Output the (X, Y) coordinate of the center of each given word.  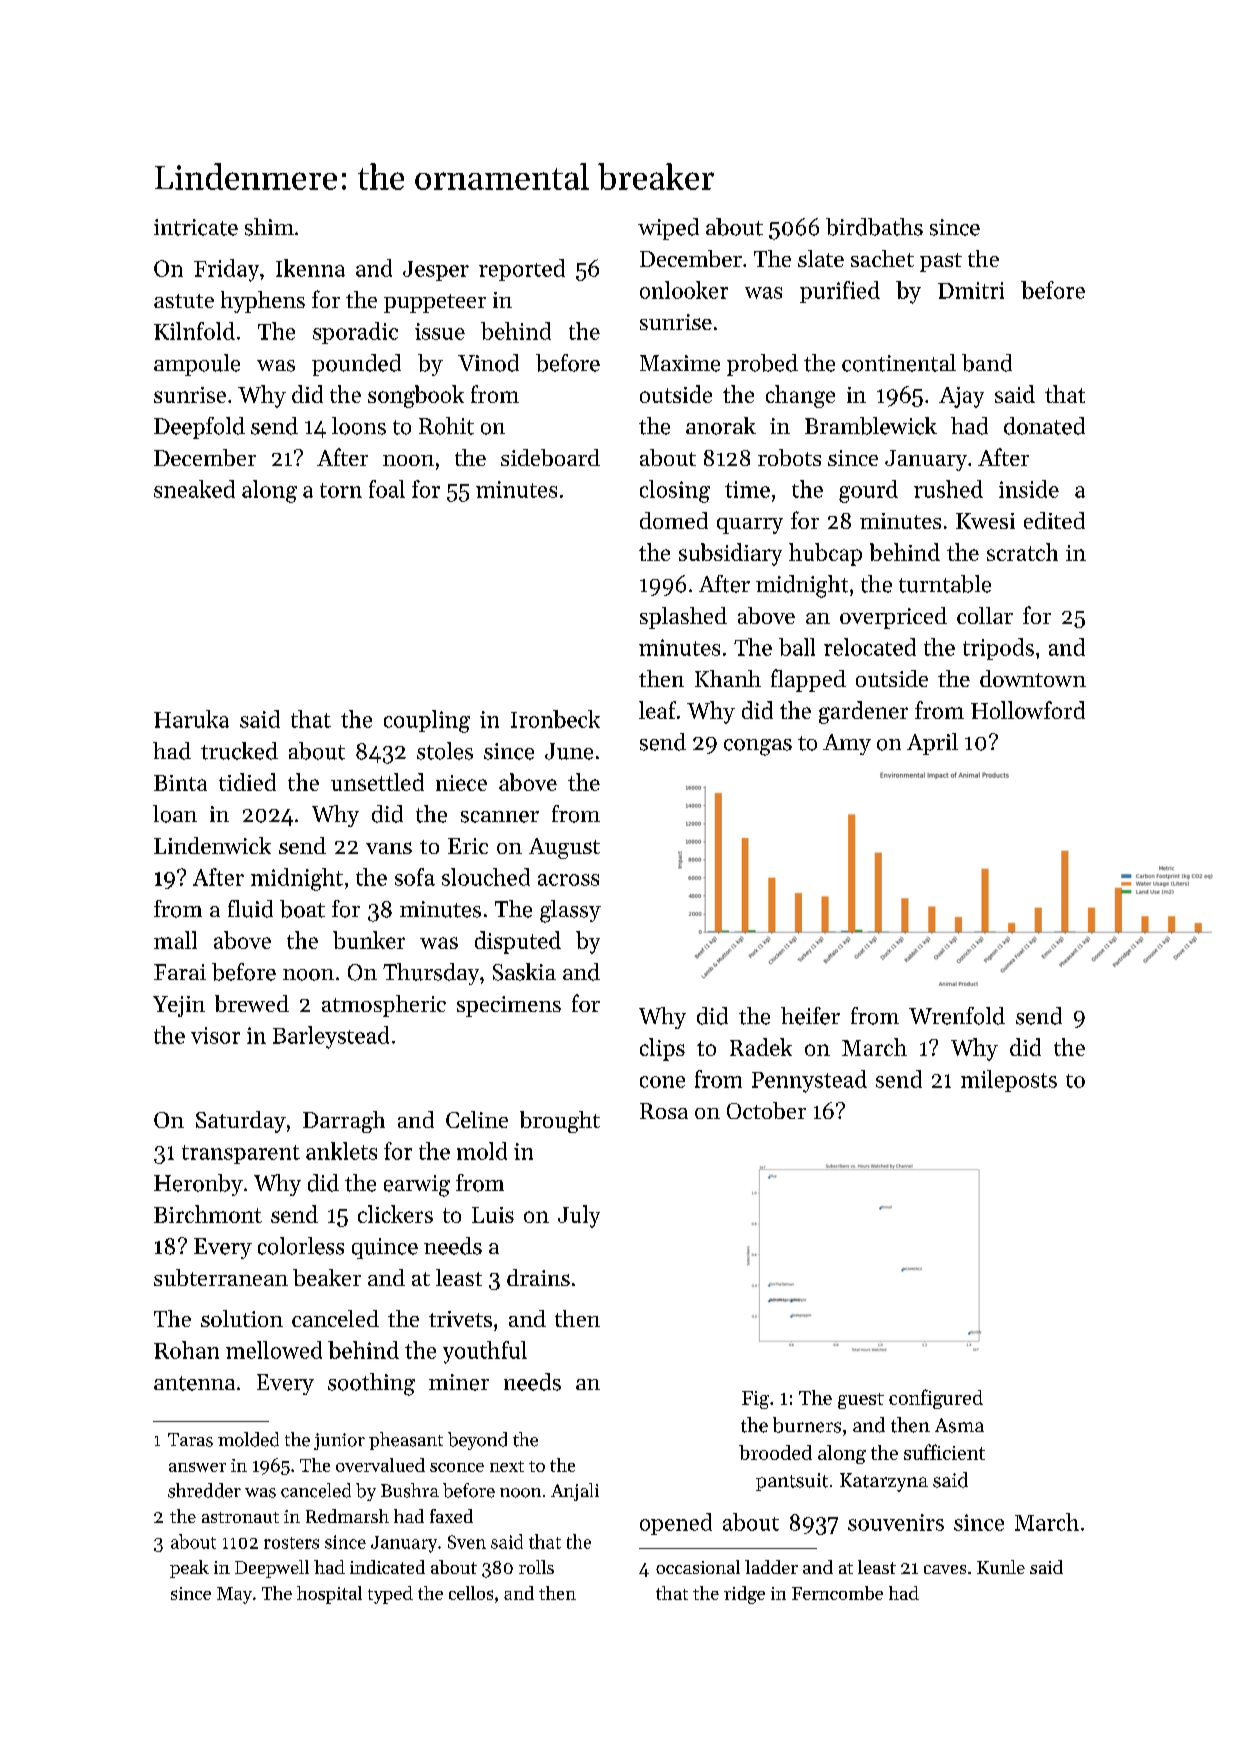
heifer (810, 1016)
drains (538, 1277)
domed (674, 520)
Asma (959, 1425)
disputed (518, 942)
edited (1054, 520)
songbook (416, 396)
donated (1044, 426)
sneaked (194, 489)
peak (189, 1569)
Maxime (680, 363)
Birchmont (208, 1214)
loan (175, 814)
